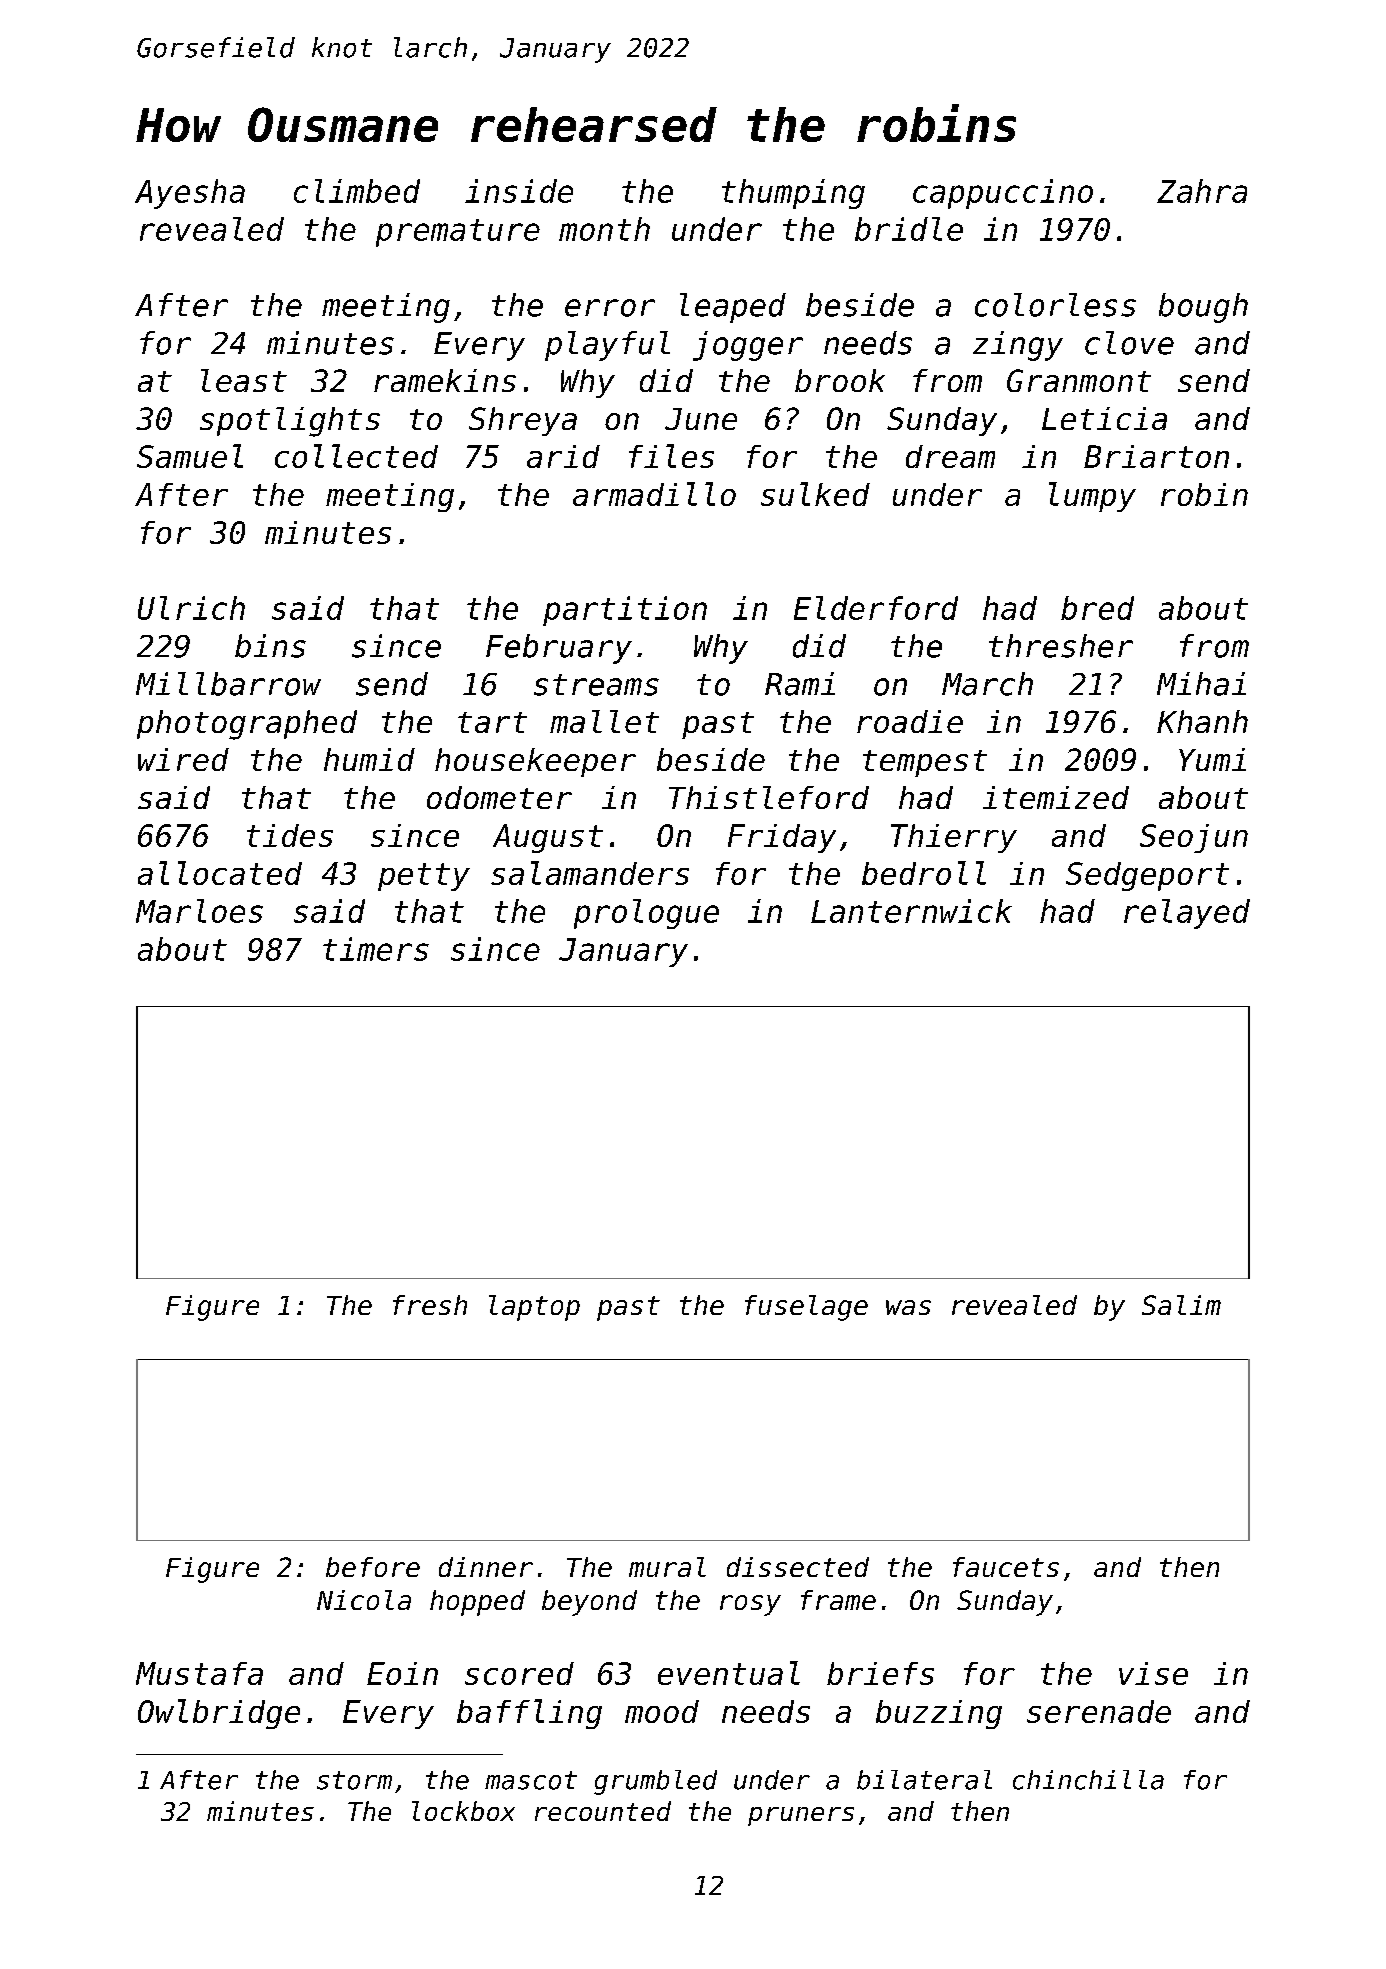  What do you see at coordinates (191, 608) in the image?
I see `Ulrich` at bounding box center [191, 608].
